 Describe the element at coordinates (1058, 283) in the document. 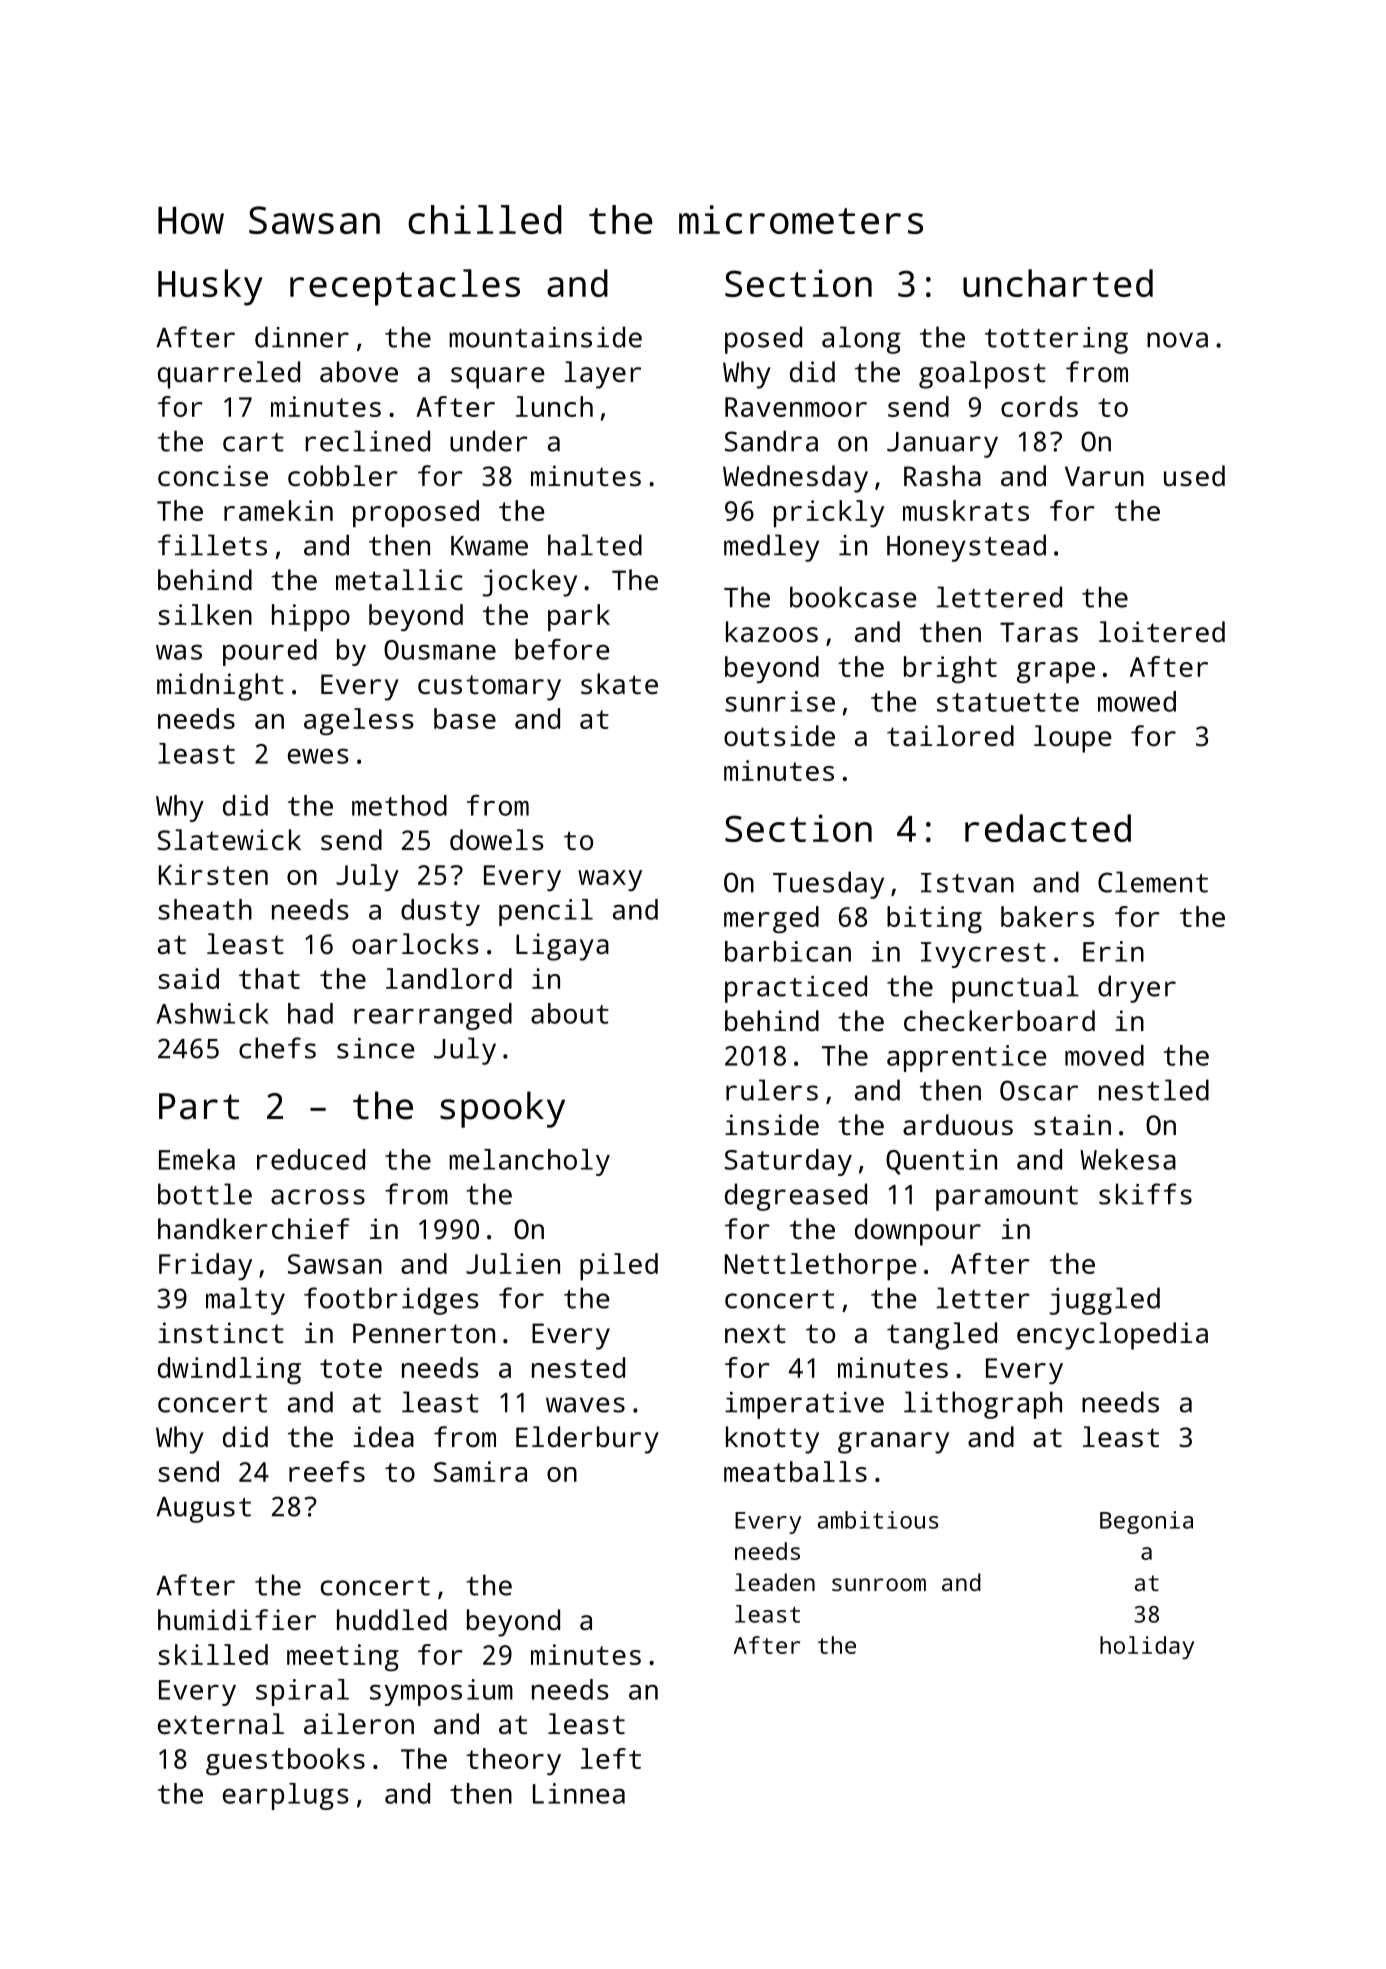

I see `uncharted` at that location.
